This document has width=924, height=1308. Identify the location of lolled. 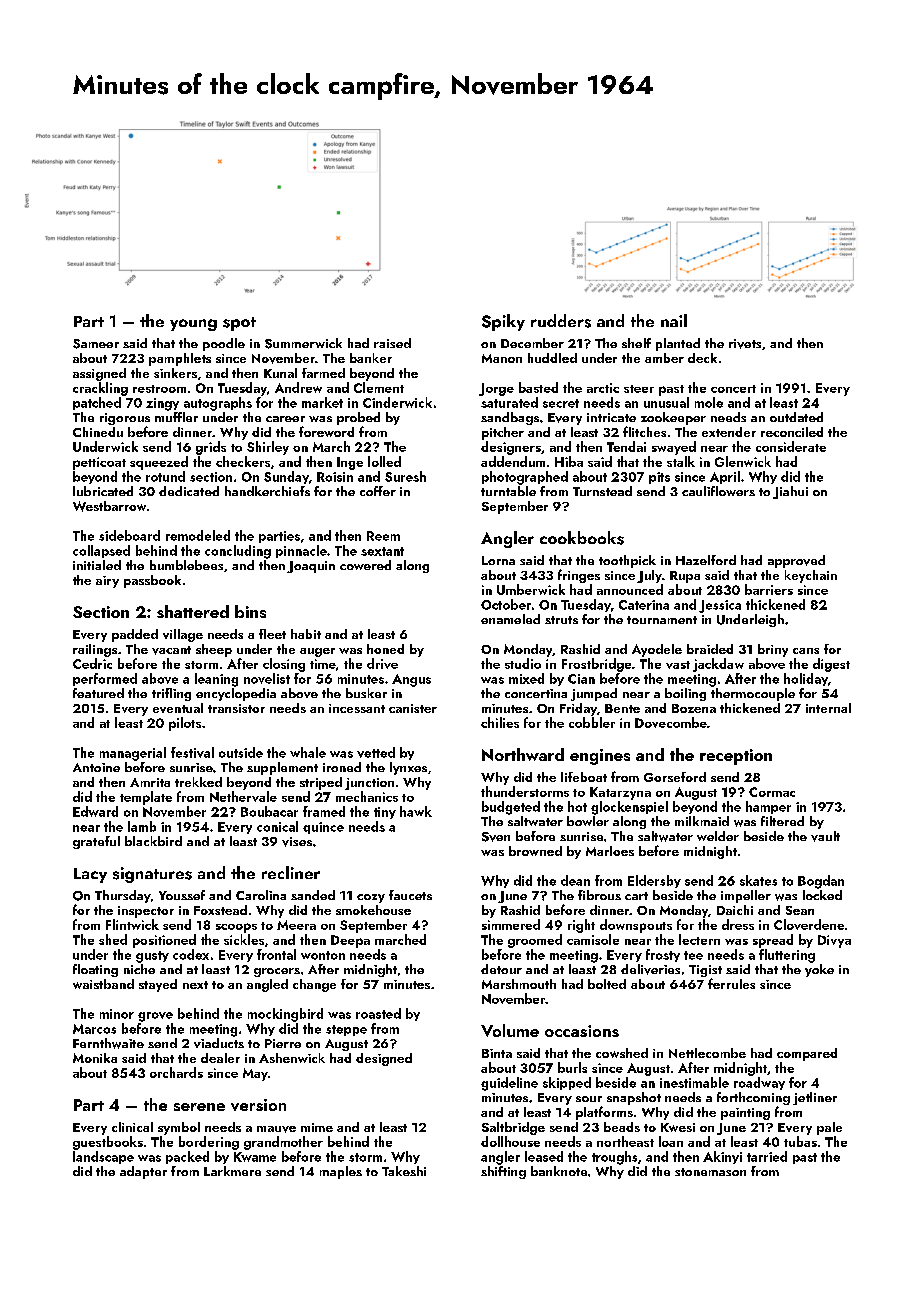
(384, 461).
